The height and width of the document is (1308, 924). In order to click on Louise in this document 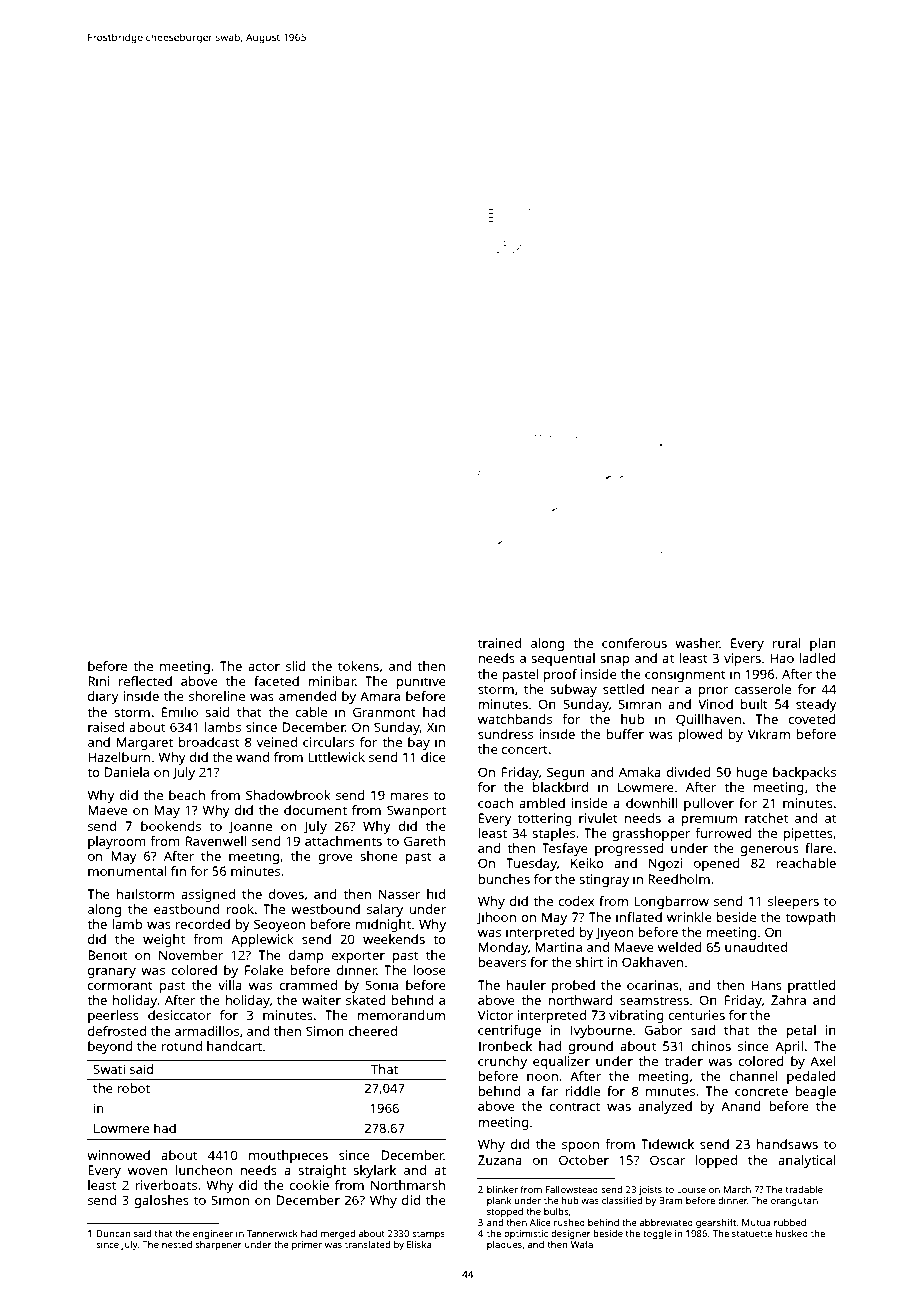, I will do `click(691, 1189)`.
